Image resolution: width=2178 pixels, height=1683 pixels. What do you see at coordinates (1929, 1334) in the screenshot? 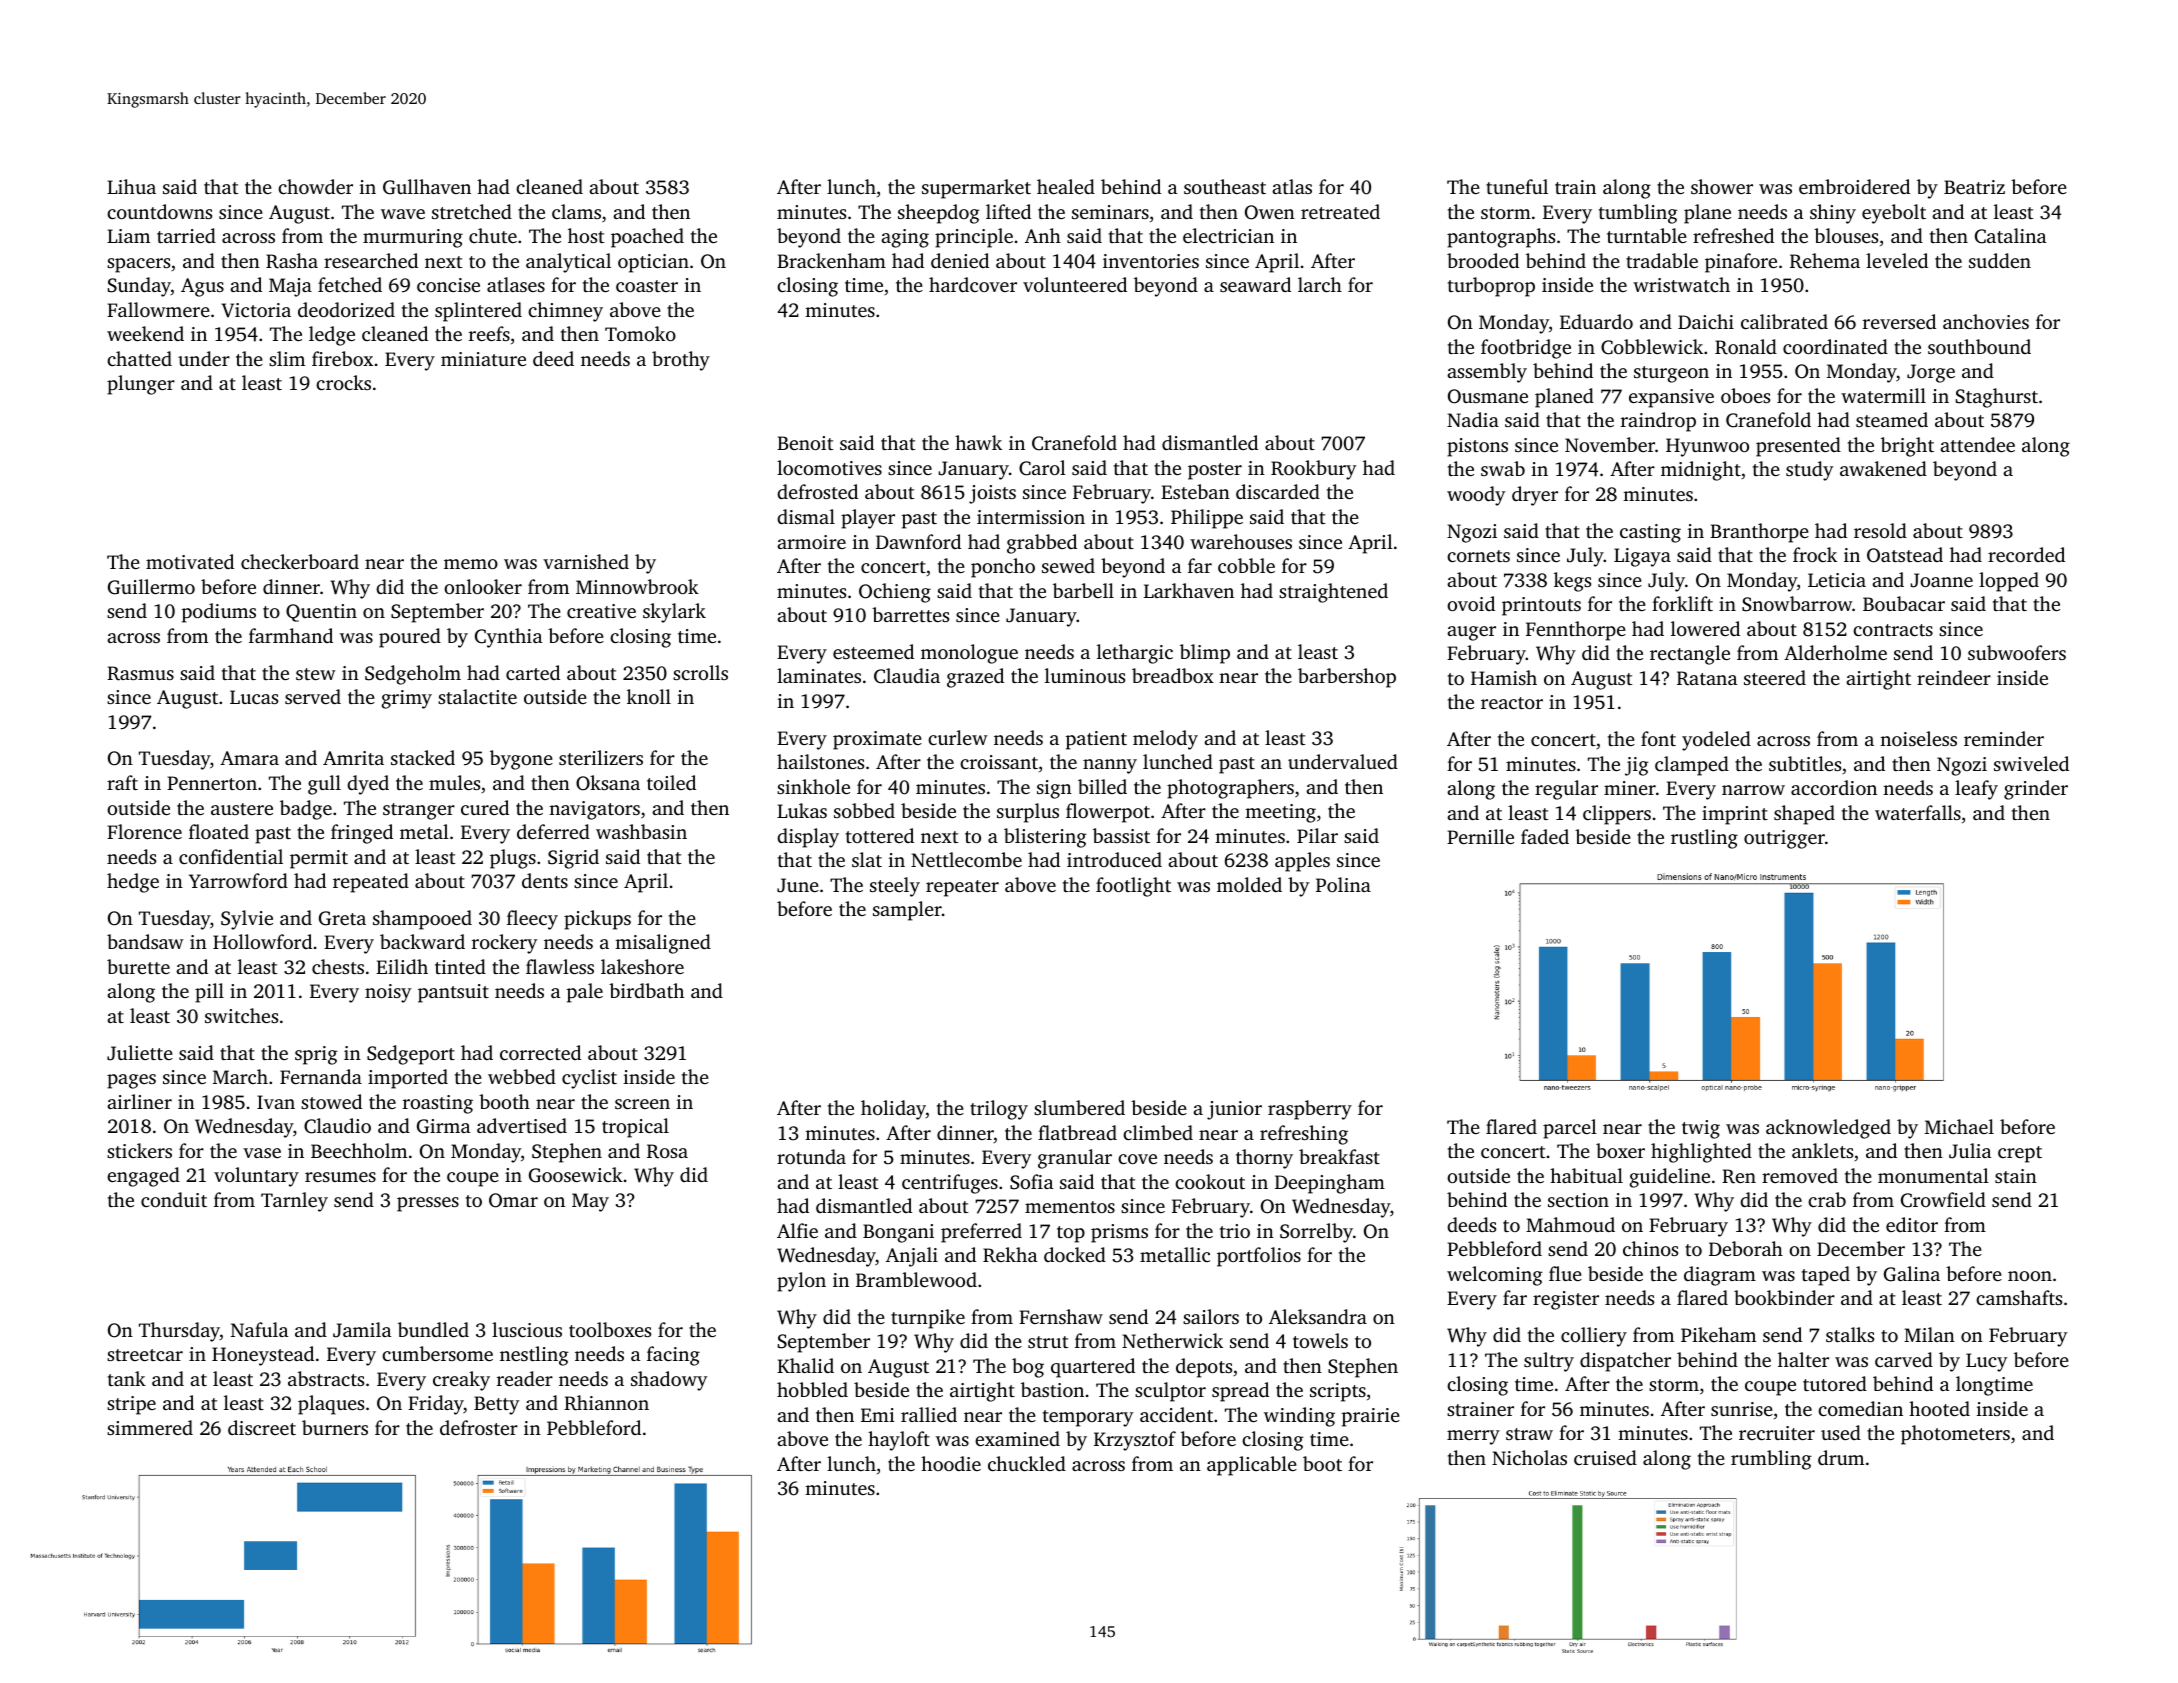
I see `Milan` at bounding box center [1929, 1334].
